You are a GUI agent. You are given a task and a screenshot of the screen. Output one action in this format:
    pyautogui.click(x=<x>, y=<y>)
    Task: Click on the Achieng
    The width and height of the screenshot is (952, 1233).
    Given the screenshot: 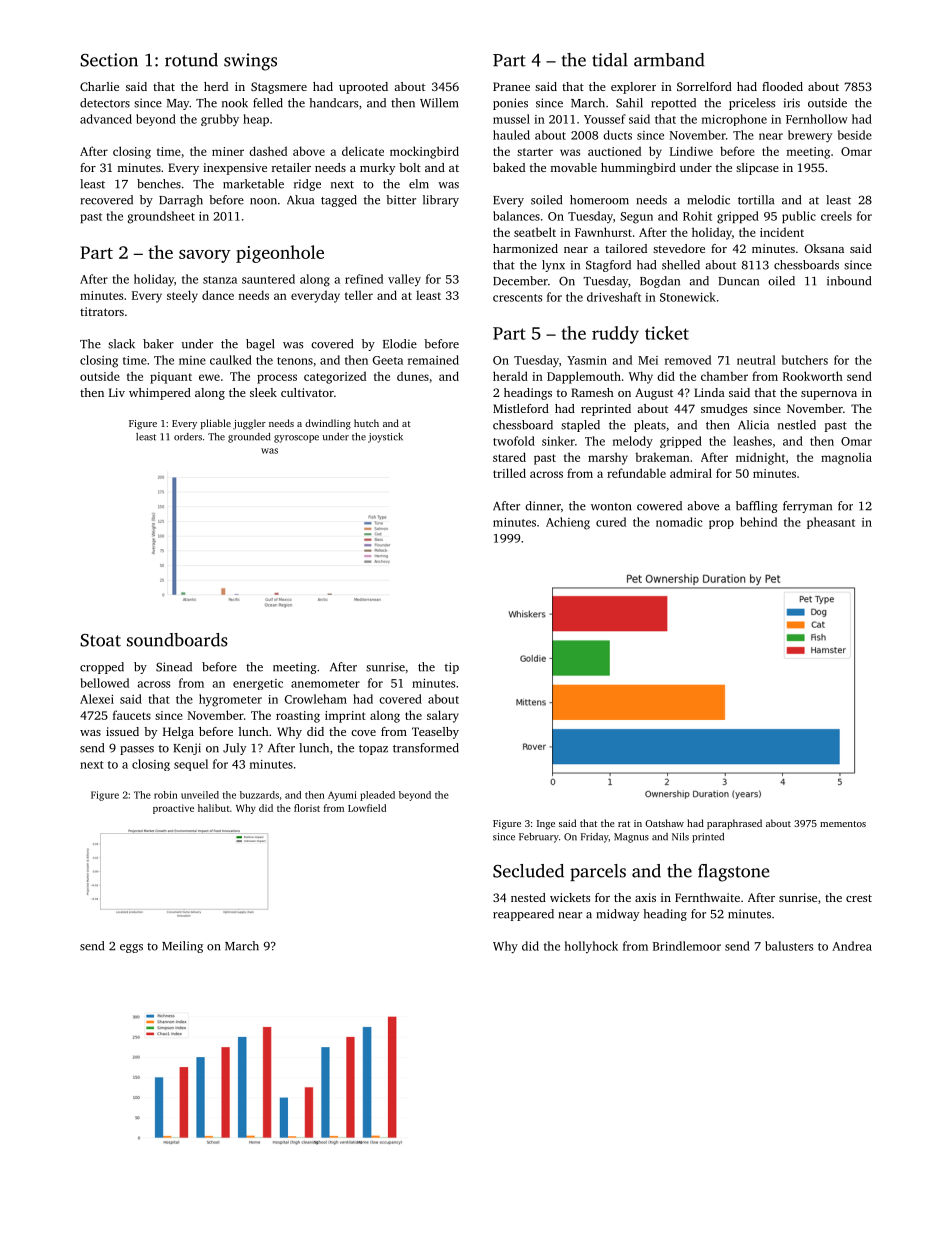 What is the action you would take?
    pyautogui.click(x=568, y=523)
